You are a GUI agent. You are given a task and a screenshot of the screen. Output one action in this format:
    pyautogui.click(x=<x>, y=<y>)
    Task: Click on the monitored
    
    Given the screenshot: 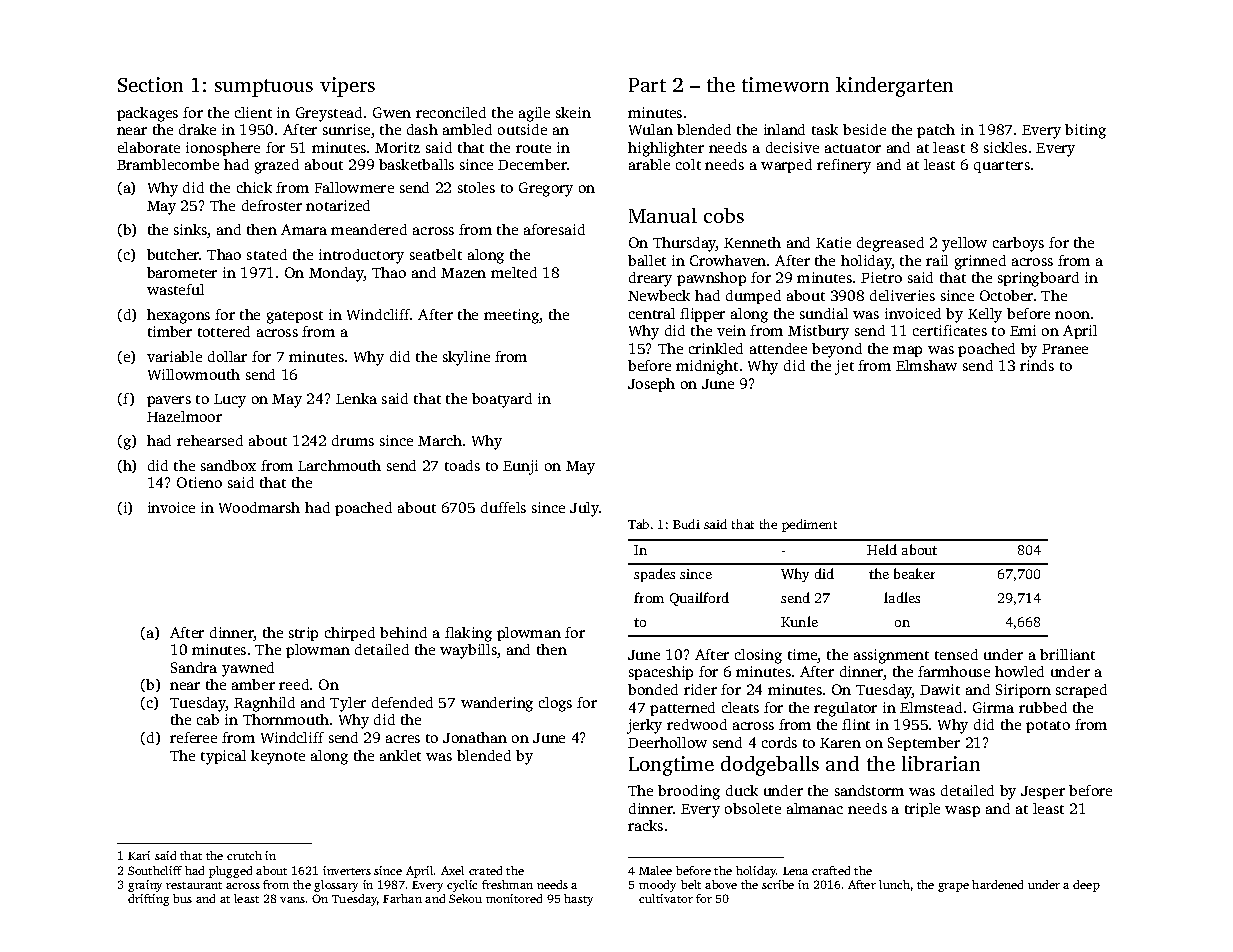 What is the action you would take?
    pyautogui.click(x=514, y=898)
